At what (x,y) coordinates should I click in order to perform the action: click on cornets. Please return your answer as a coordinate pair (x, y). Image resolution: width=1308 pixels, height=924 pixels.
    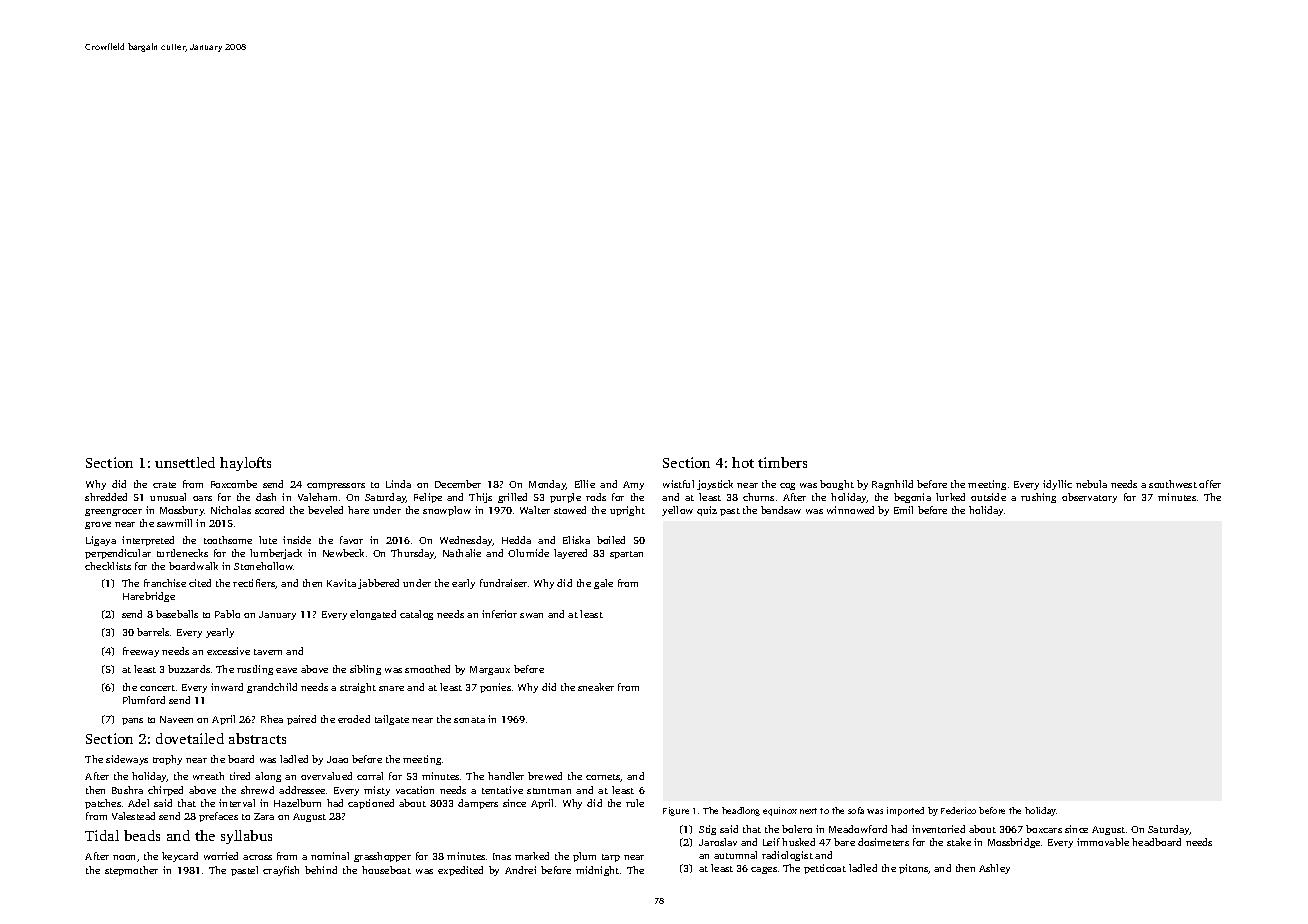
    Looking at the image, I should click on (603, 778).
